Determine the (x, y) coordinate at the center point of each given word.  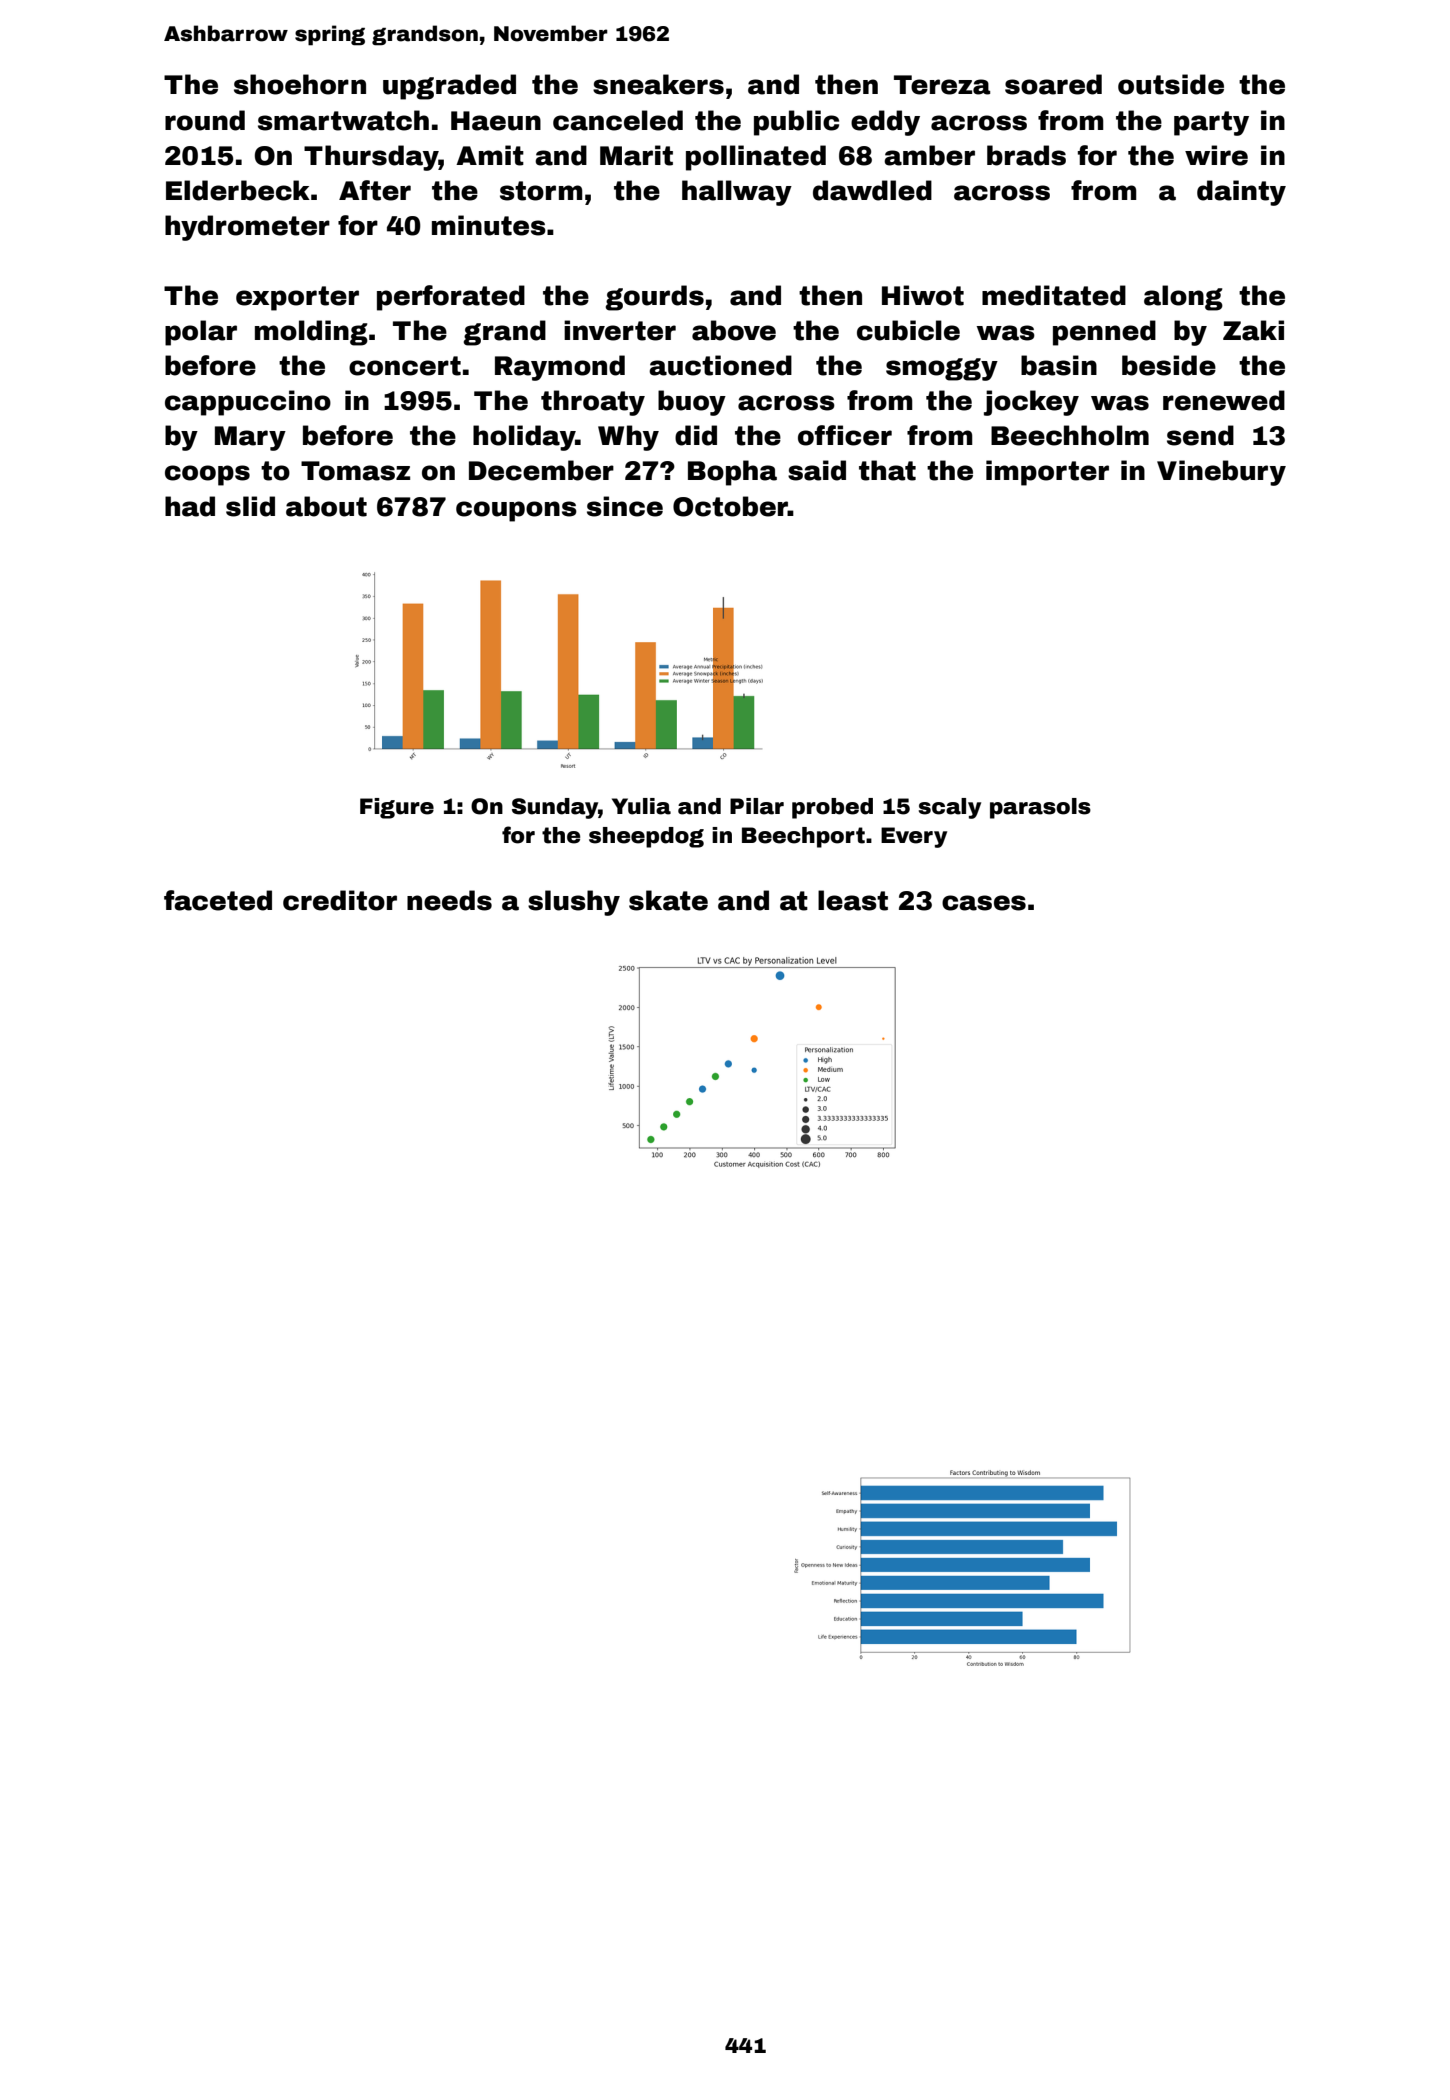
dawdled (872, 190)
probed (832, 808)
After (375, 190)
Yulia (641, 806)
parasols (1040, 808)
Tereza (942, 85)
